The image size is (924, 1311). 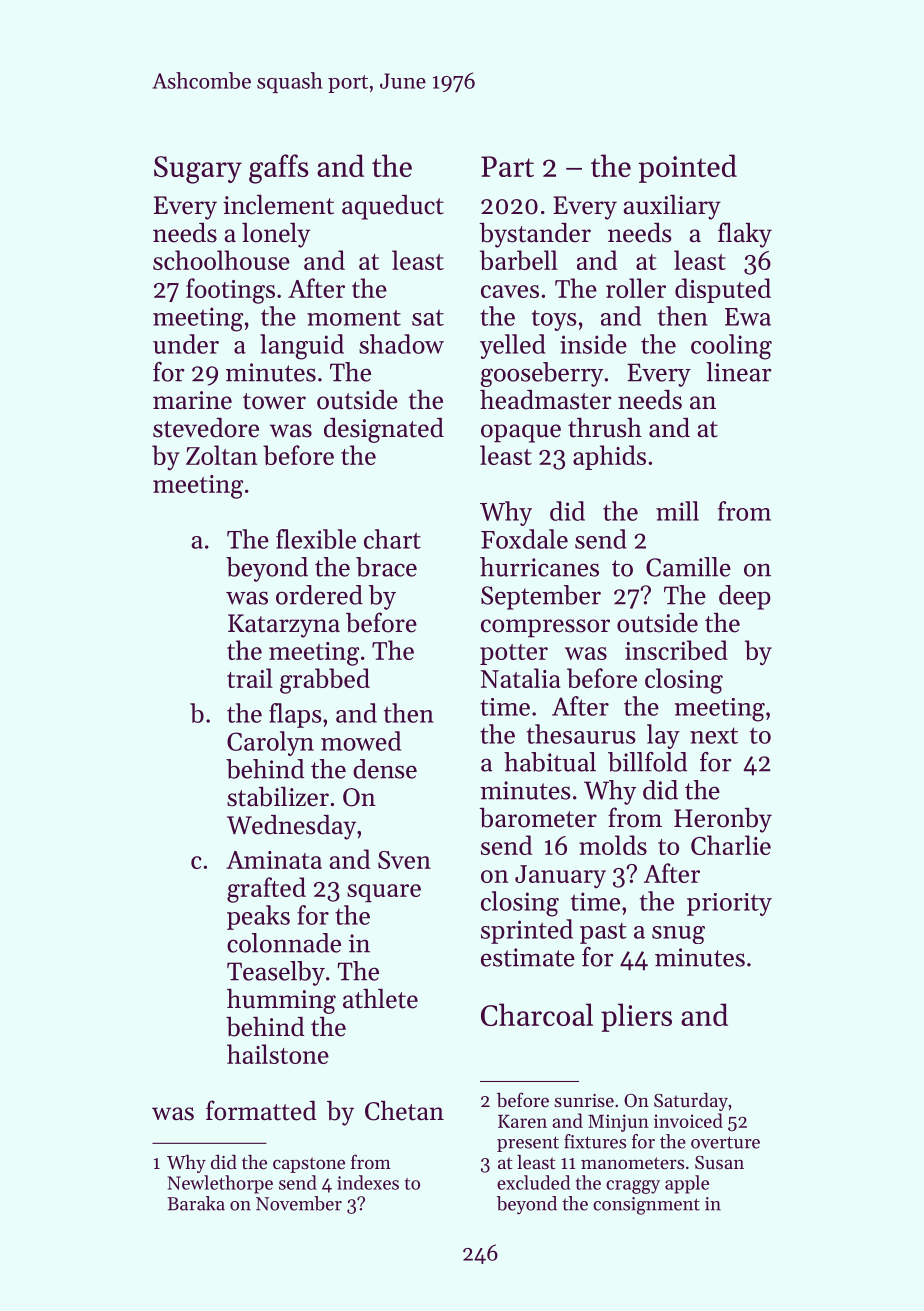 What do you see at coordinates (507, 166) in the page?
I see `Part` at bounding box center [507, 166].
